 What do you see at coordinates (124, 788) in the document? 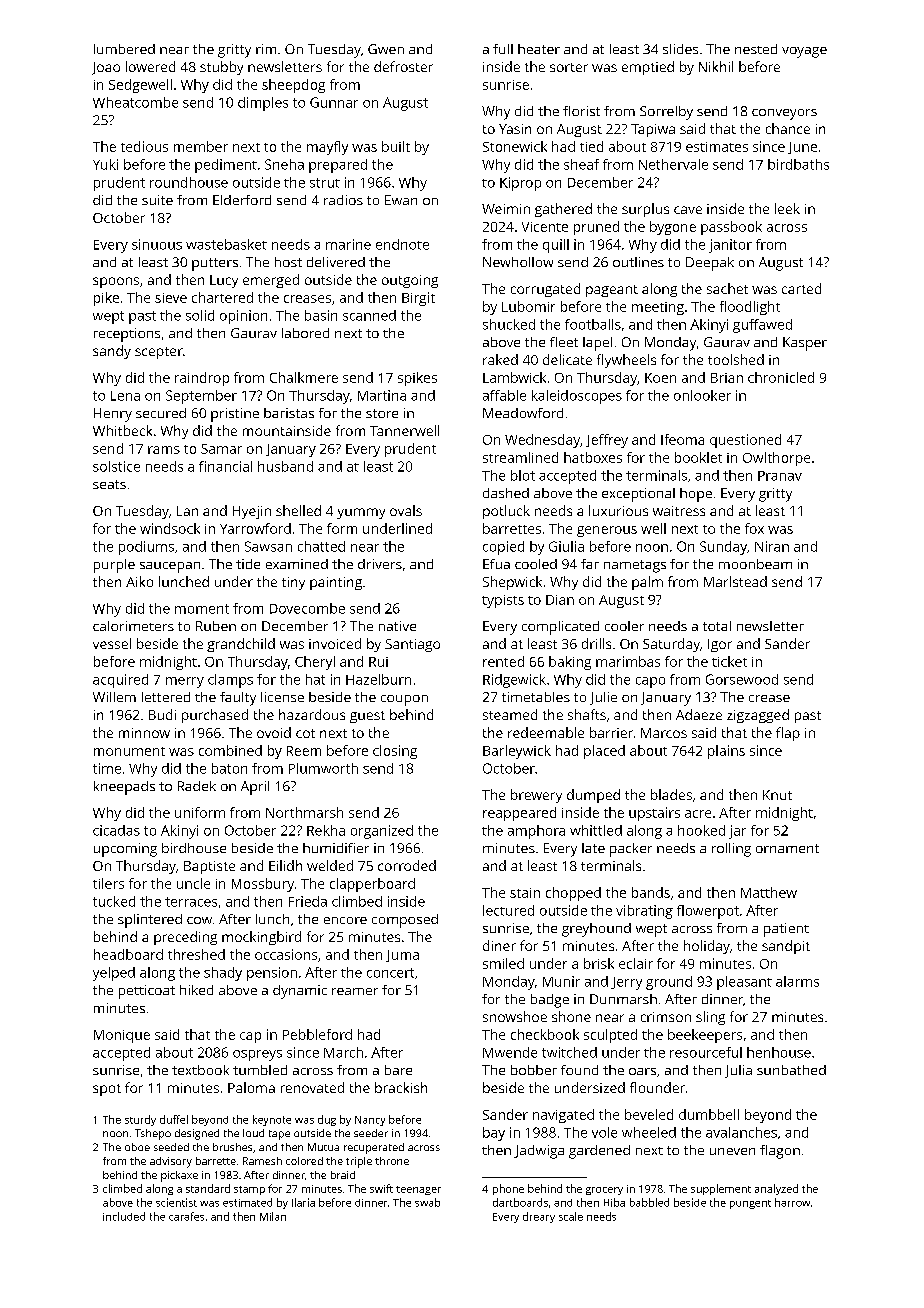
I see `kneepads` at bounding box center [124, 788].
